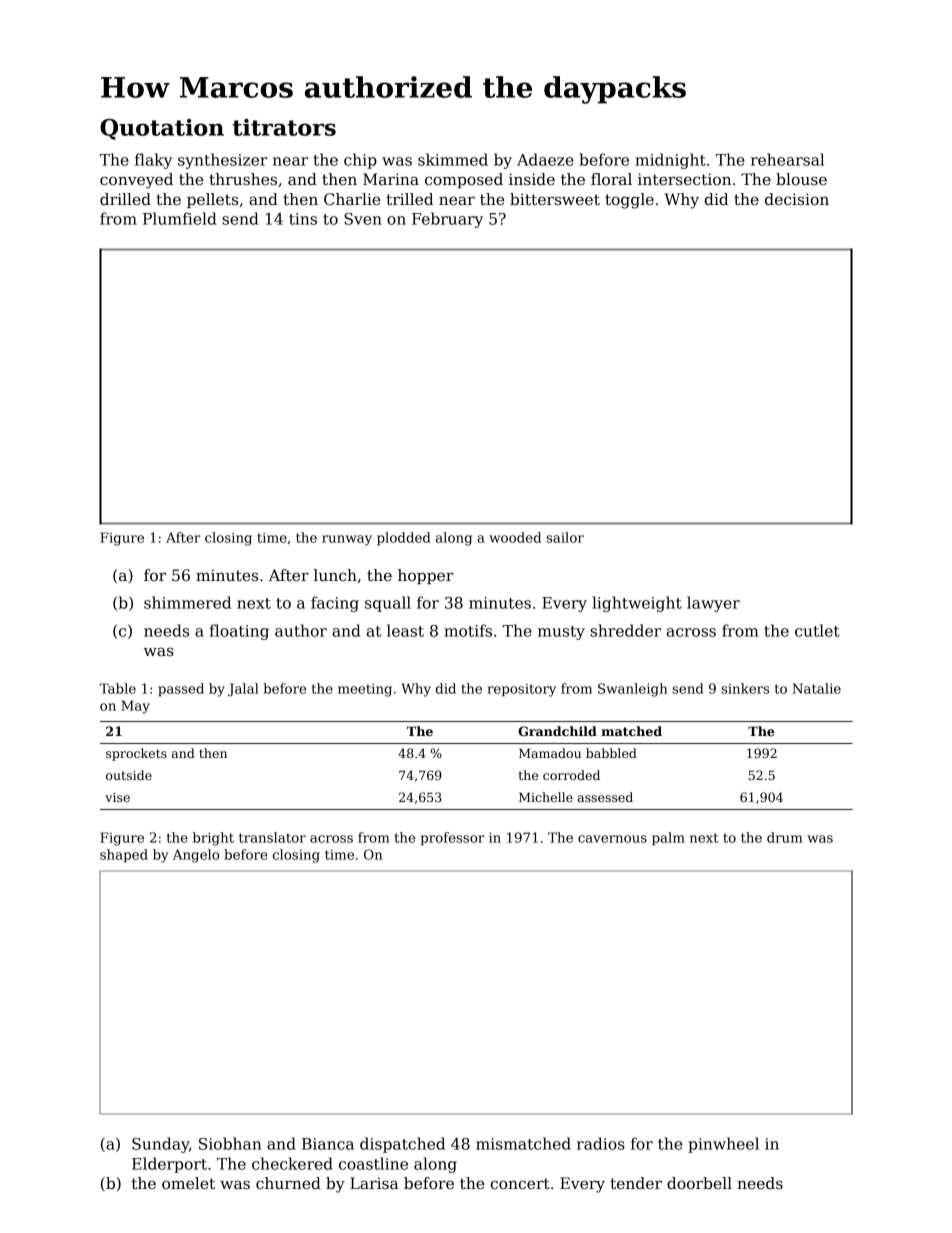 The height and width of the screenshot is (1233, 952). I want to click on plodded, so click(404, 538).
